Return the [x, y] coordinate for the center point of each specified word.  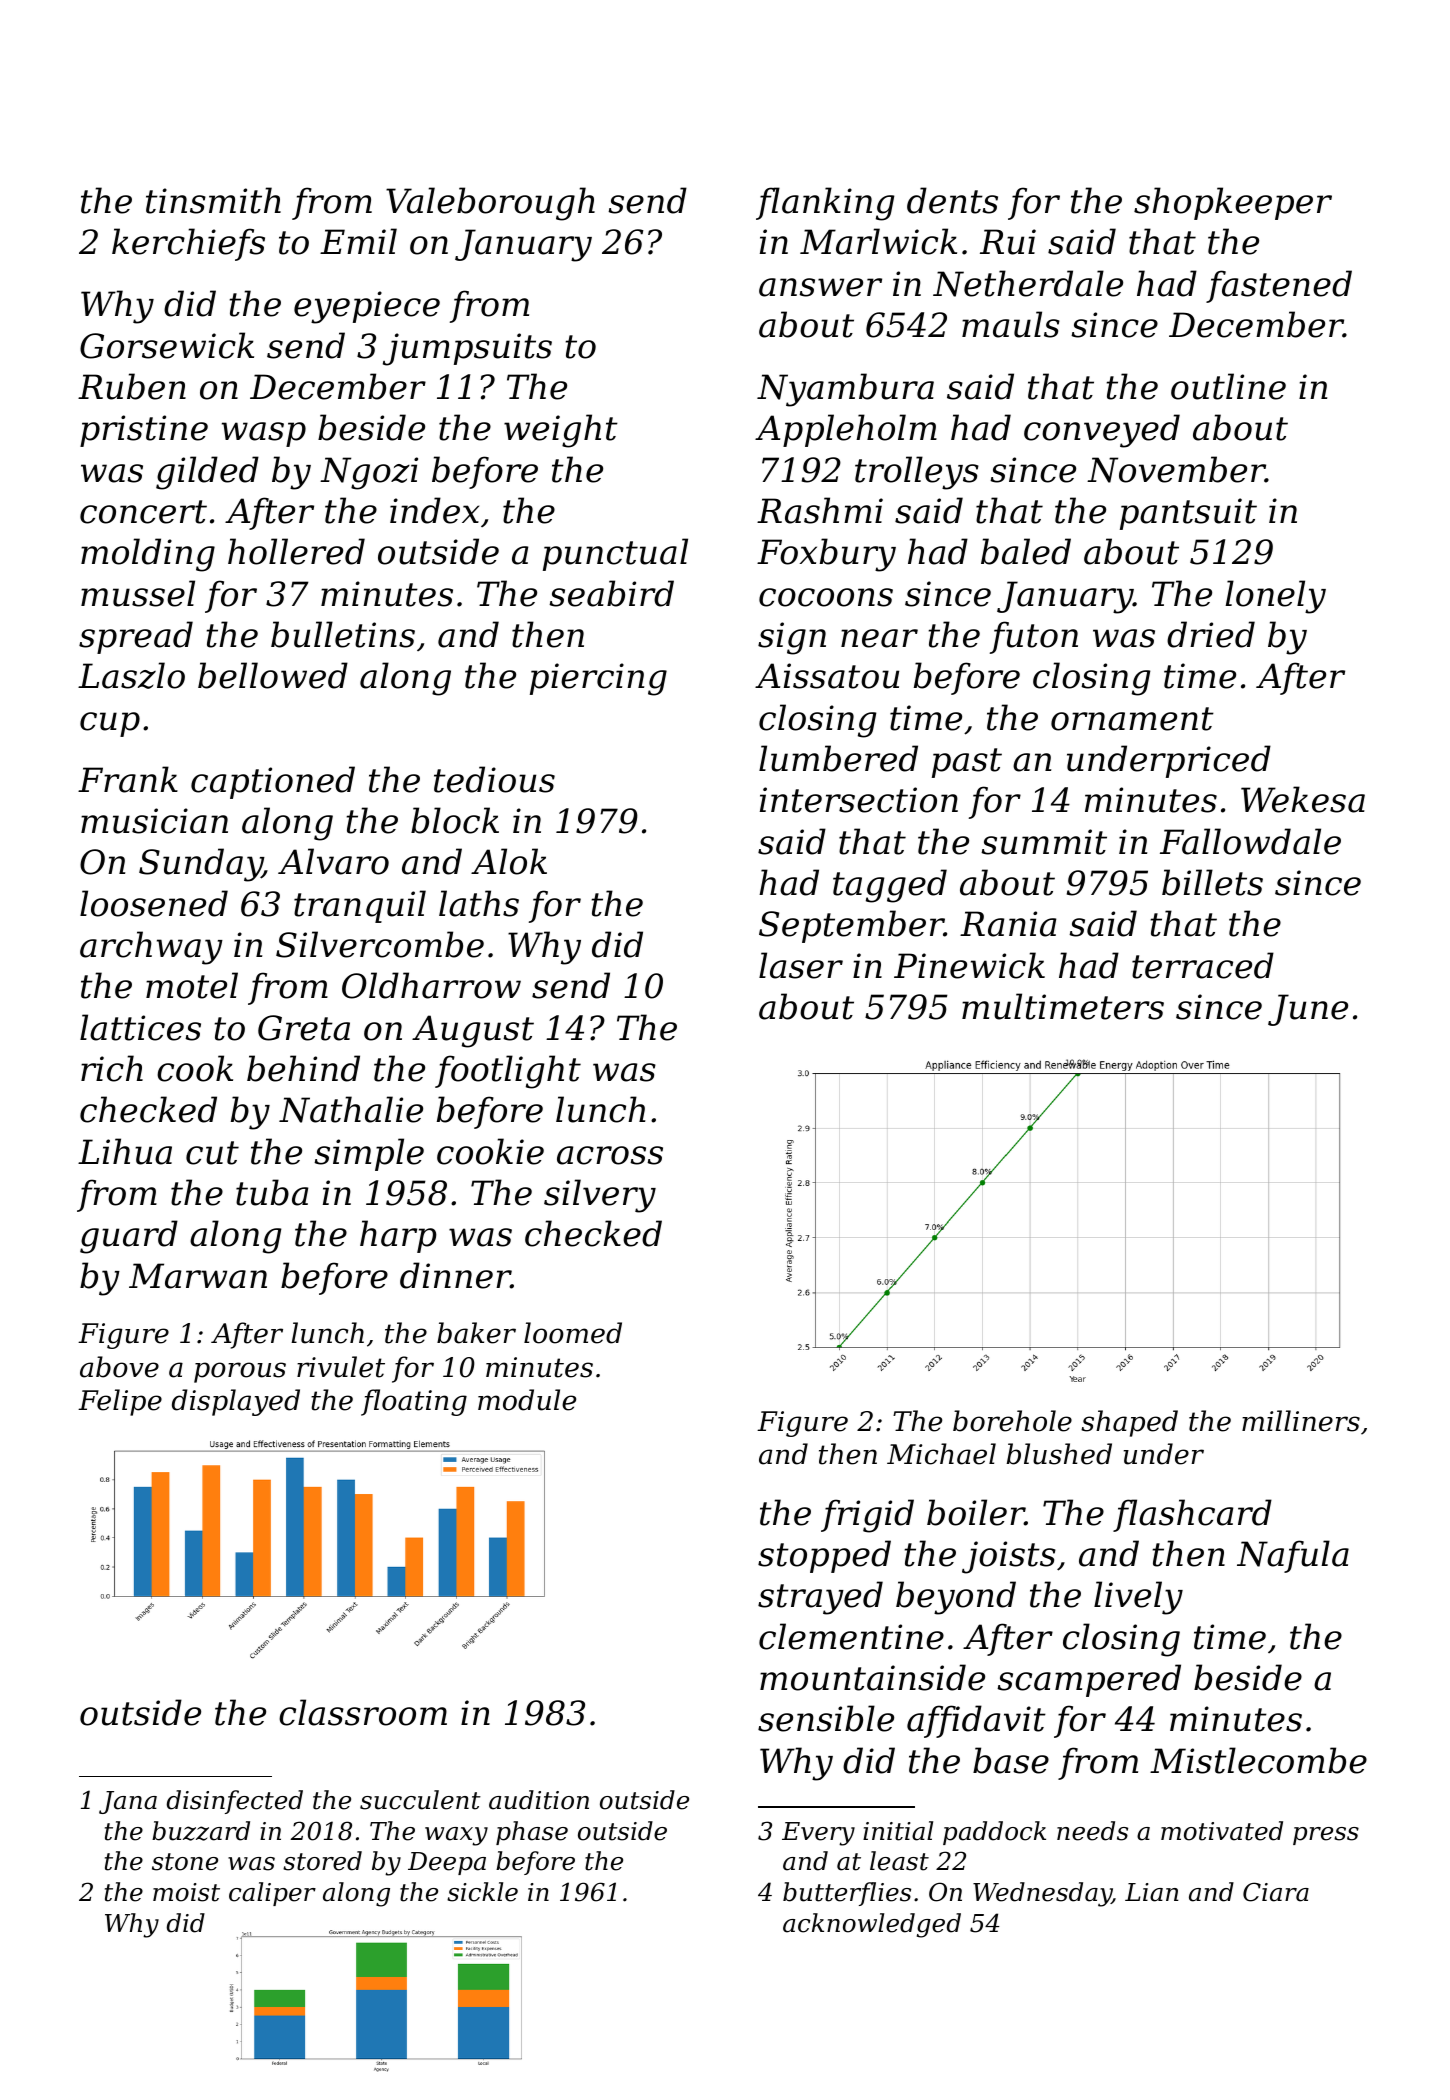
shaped [1129, 1423]
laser [801, 965]
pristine [144, 431]
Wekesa [1303, 799]
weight [561, 431]
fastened [1279, 286]
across [610, 1155]
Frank [128, 779]
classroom [363, 1712]
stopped [824, 1556]
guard [129, 1237]
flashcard [1192, 1515]
